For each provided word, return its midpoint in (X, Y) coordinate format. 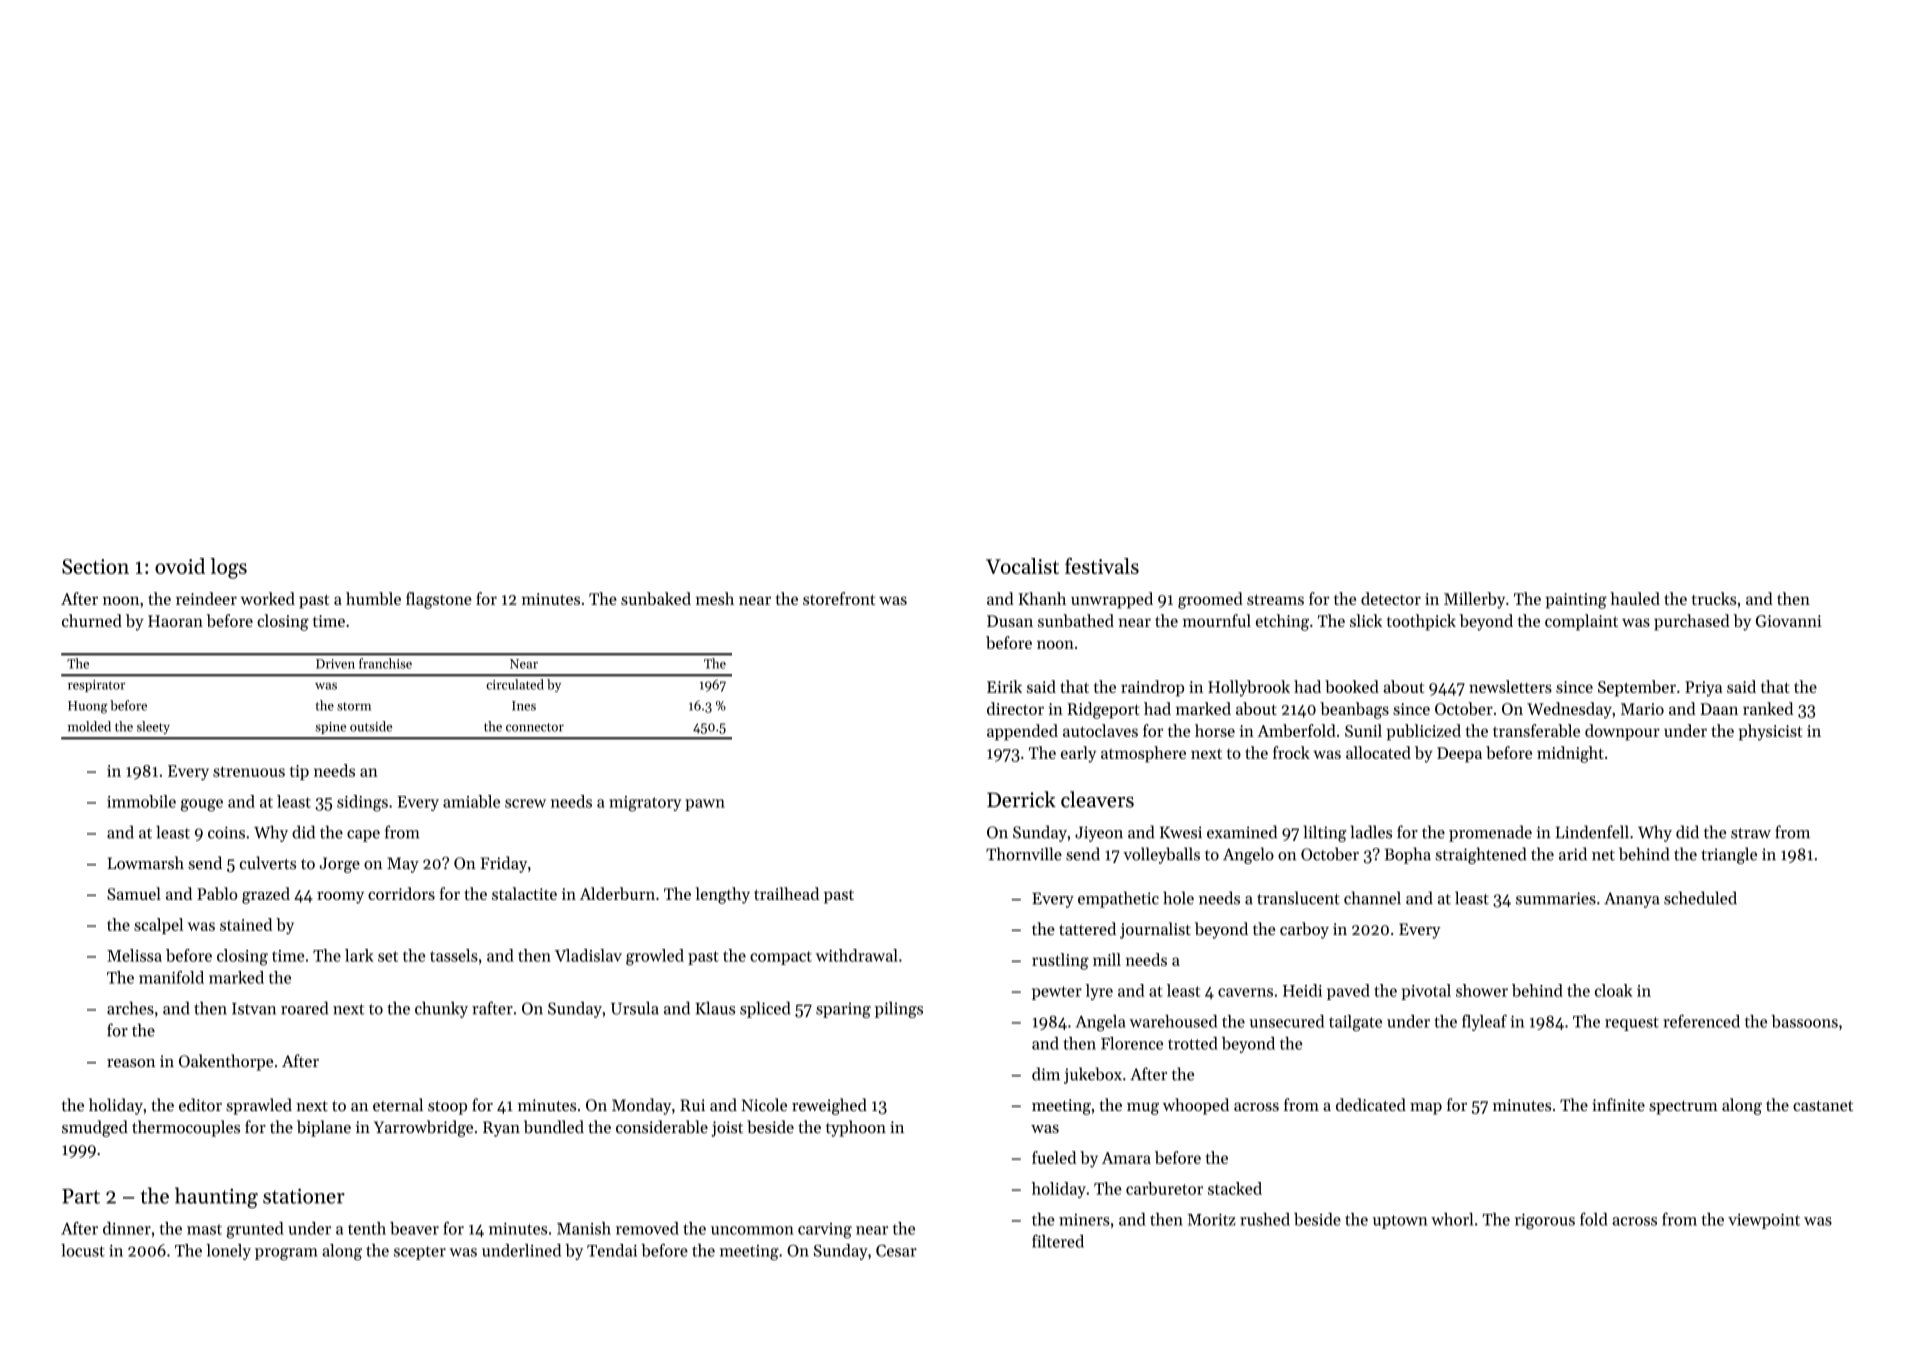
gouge (202, 805)
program (286, 1254)
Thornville (1024, 854)
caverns (1245, 992)
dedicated (1371, 1104)
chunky (441, 1009)
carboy (1304, 930)
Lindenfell (1592, 832)
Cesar (896, 1250)
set (388, 956)
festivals (1102, 566)
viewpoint (1764, 1221)
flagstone (439, 600)
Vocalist (1022, 566)
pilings (899, 1009)
